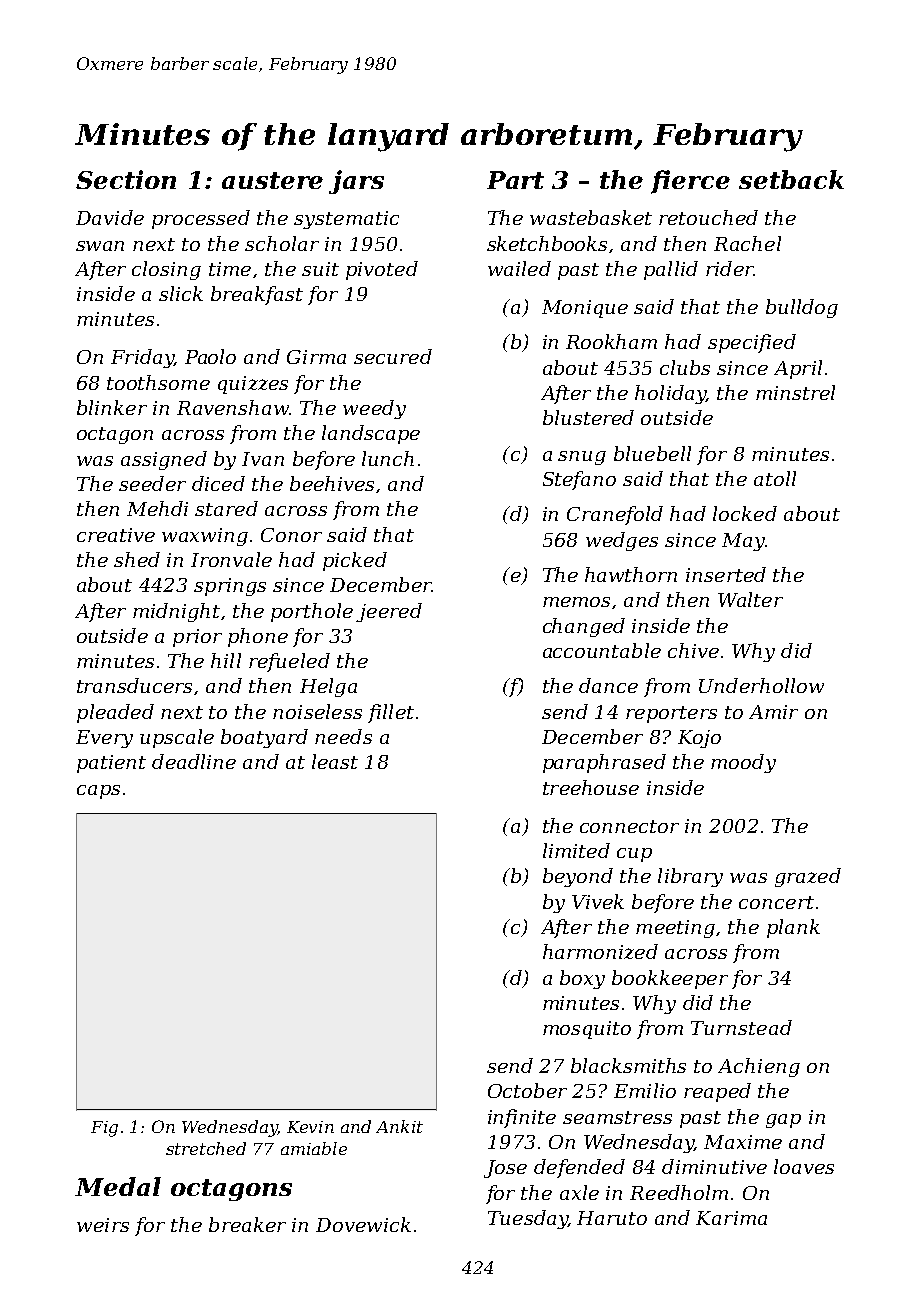  Describe the element at coordinates (194, 761) in the document. I see `deadline` at that location.
